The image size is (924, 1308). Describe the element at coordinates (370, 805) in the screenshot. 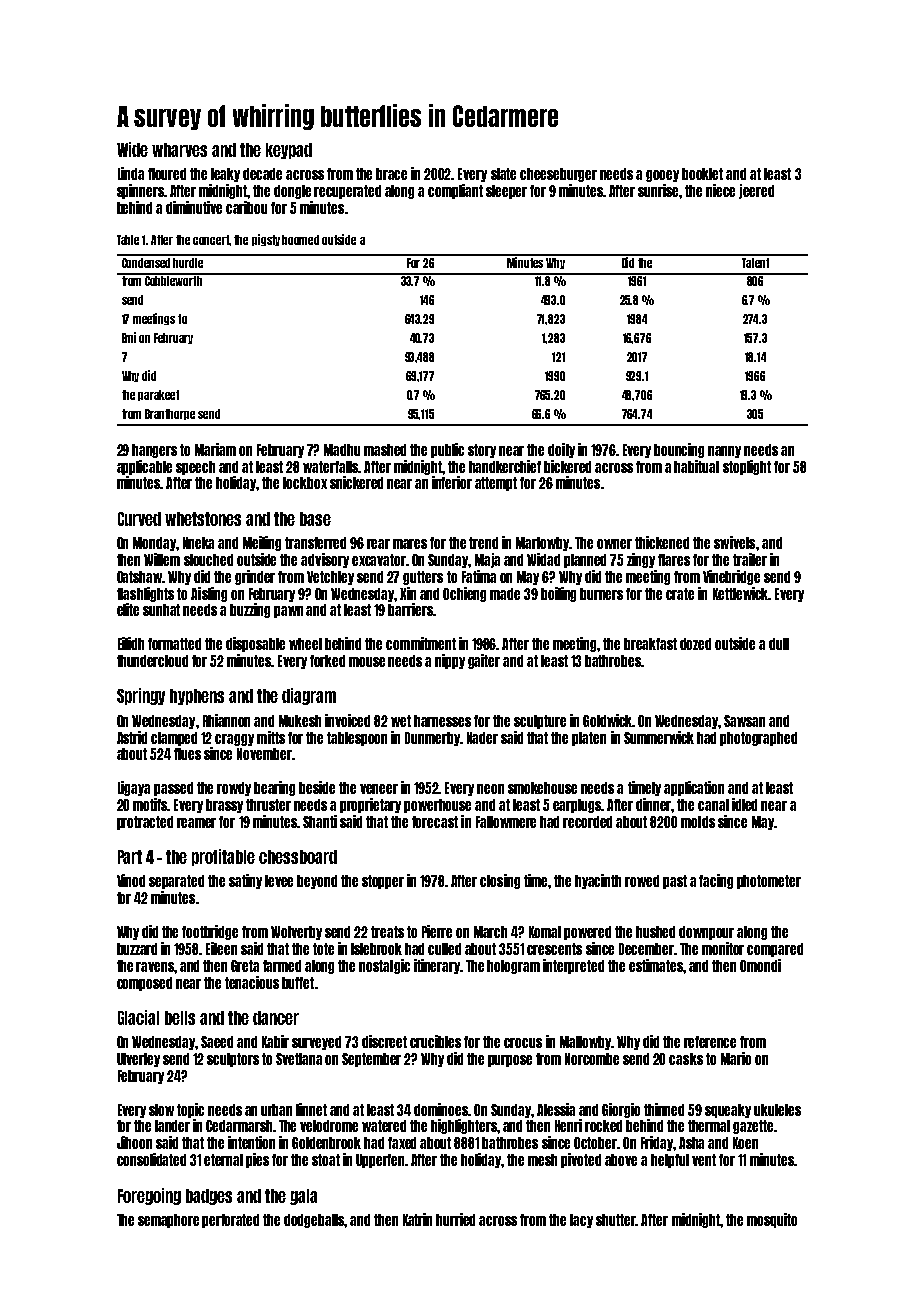

I see `proprietary` at that location.
